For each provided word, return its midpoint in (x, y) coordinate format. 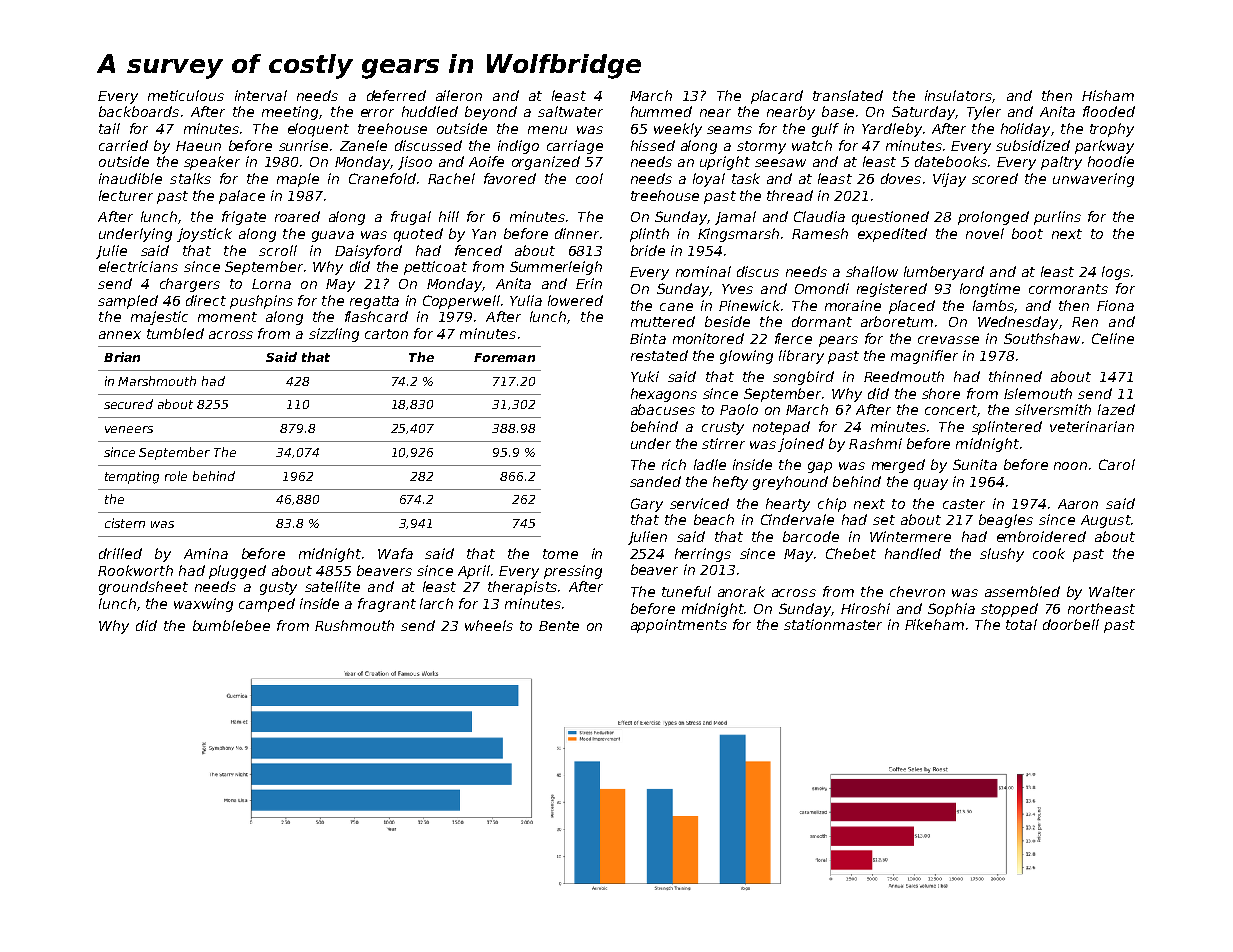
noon (1070, 466)
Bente (559, 626)
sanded (655, 481)
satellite (332, 586)
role (176, 476)
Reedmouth (904, 376)
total (1021, 624)
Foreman (504, 357)
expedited (892, 235)
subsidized (1033, 145)
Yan (484, 234)
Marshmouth (157, 381)
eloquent (318, 130)
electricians (138, 266)
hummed (661, 111)
